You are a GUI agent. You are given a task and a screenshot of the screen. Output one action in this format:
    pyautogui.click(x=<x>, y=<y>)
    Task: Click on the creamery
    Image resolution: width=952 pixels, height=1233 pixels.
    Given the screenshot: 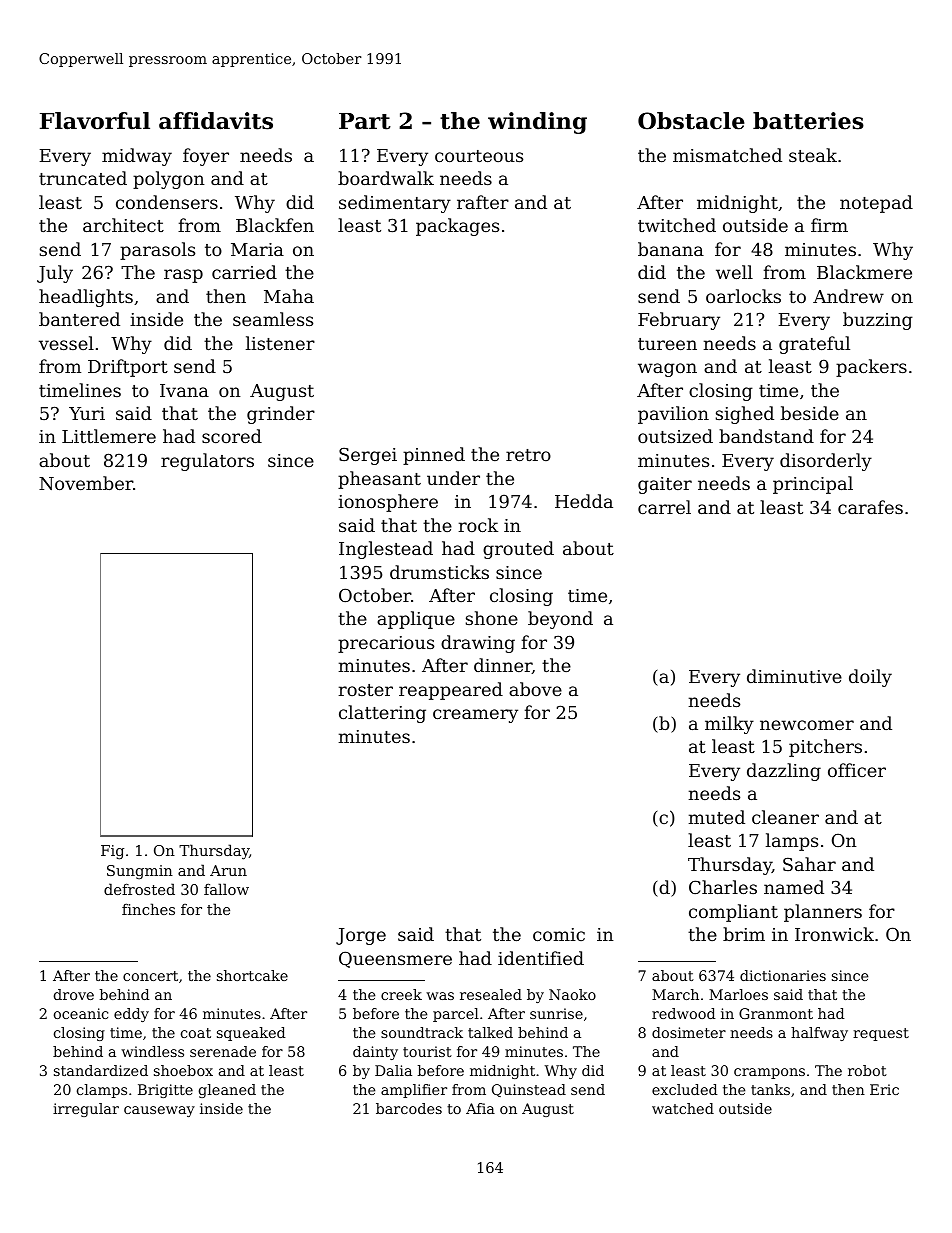 What is the action you would take?
    pyautogui.click(x=475, y=716)
